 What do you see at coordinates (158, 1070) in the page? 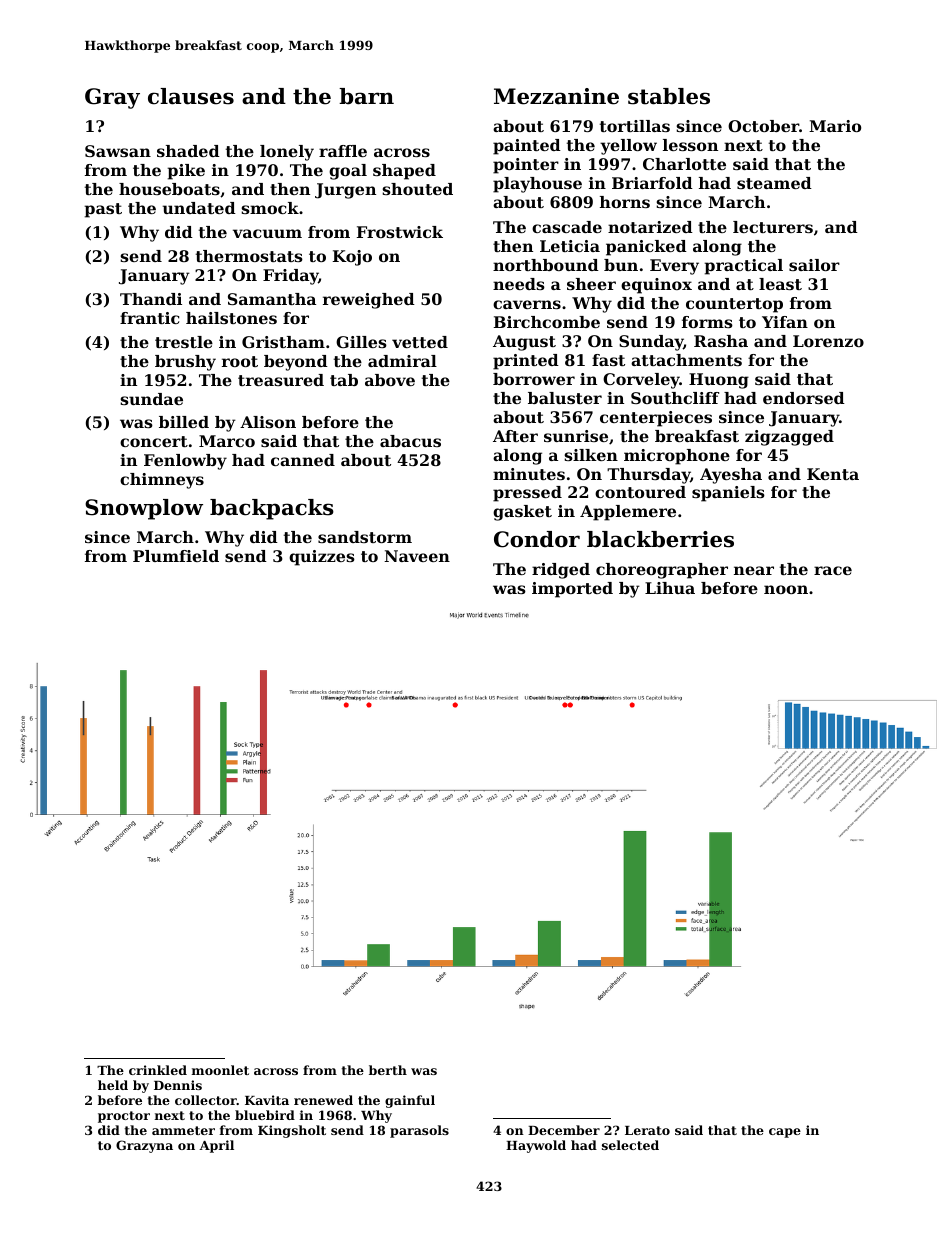
I see `crinkled` at bounding box center [158, 1070].
